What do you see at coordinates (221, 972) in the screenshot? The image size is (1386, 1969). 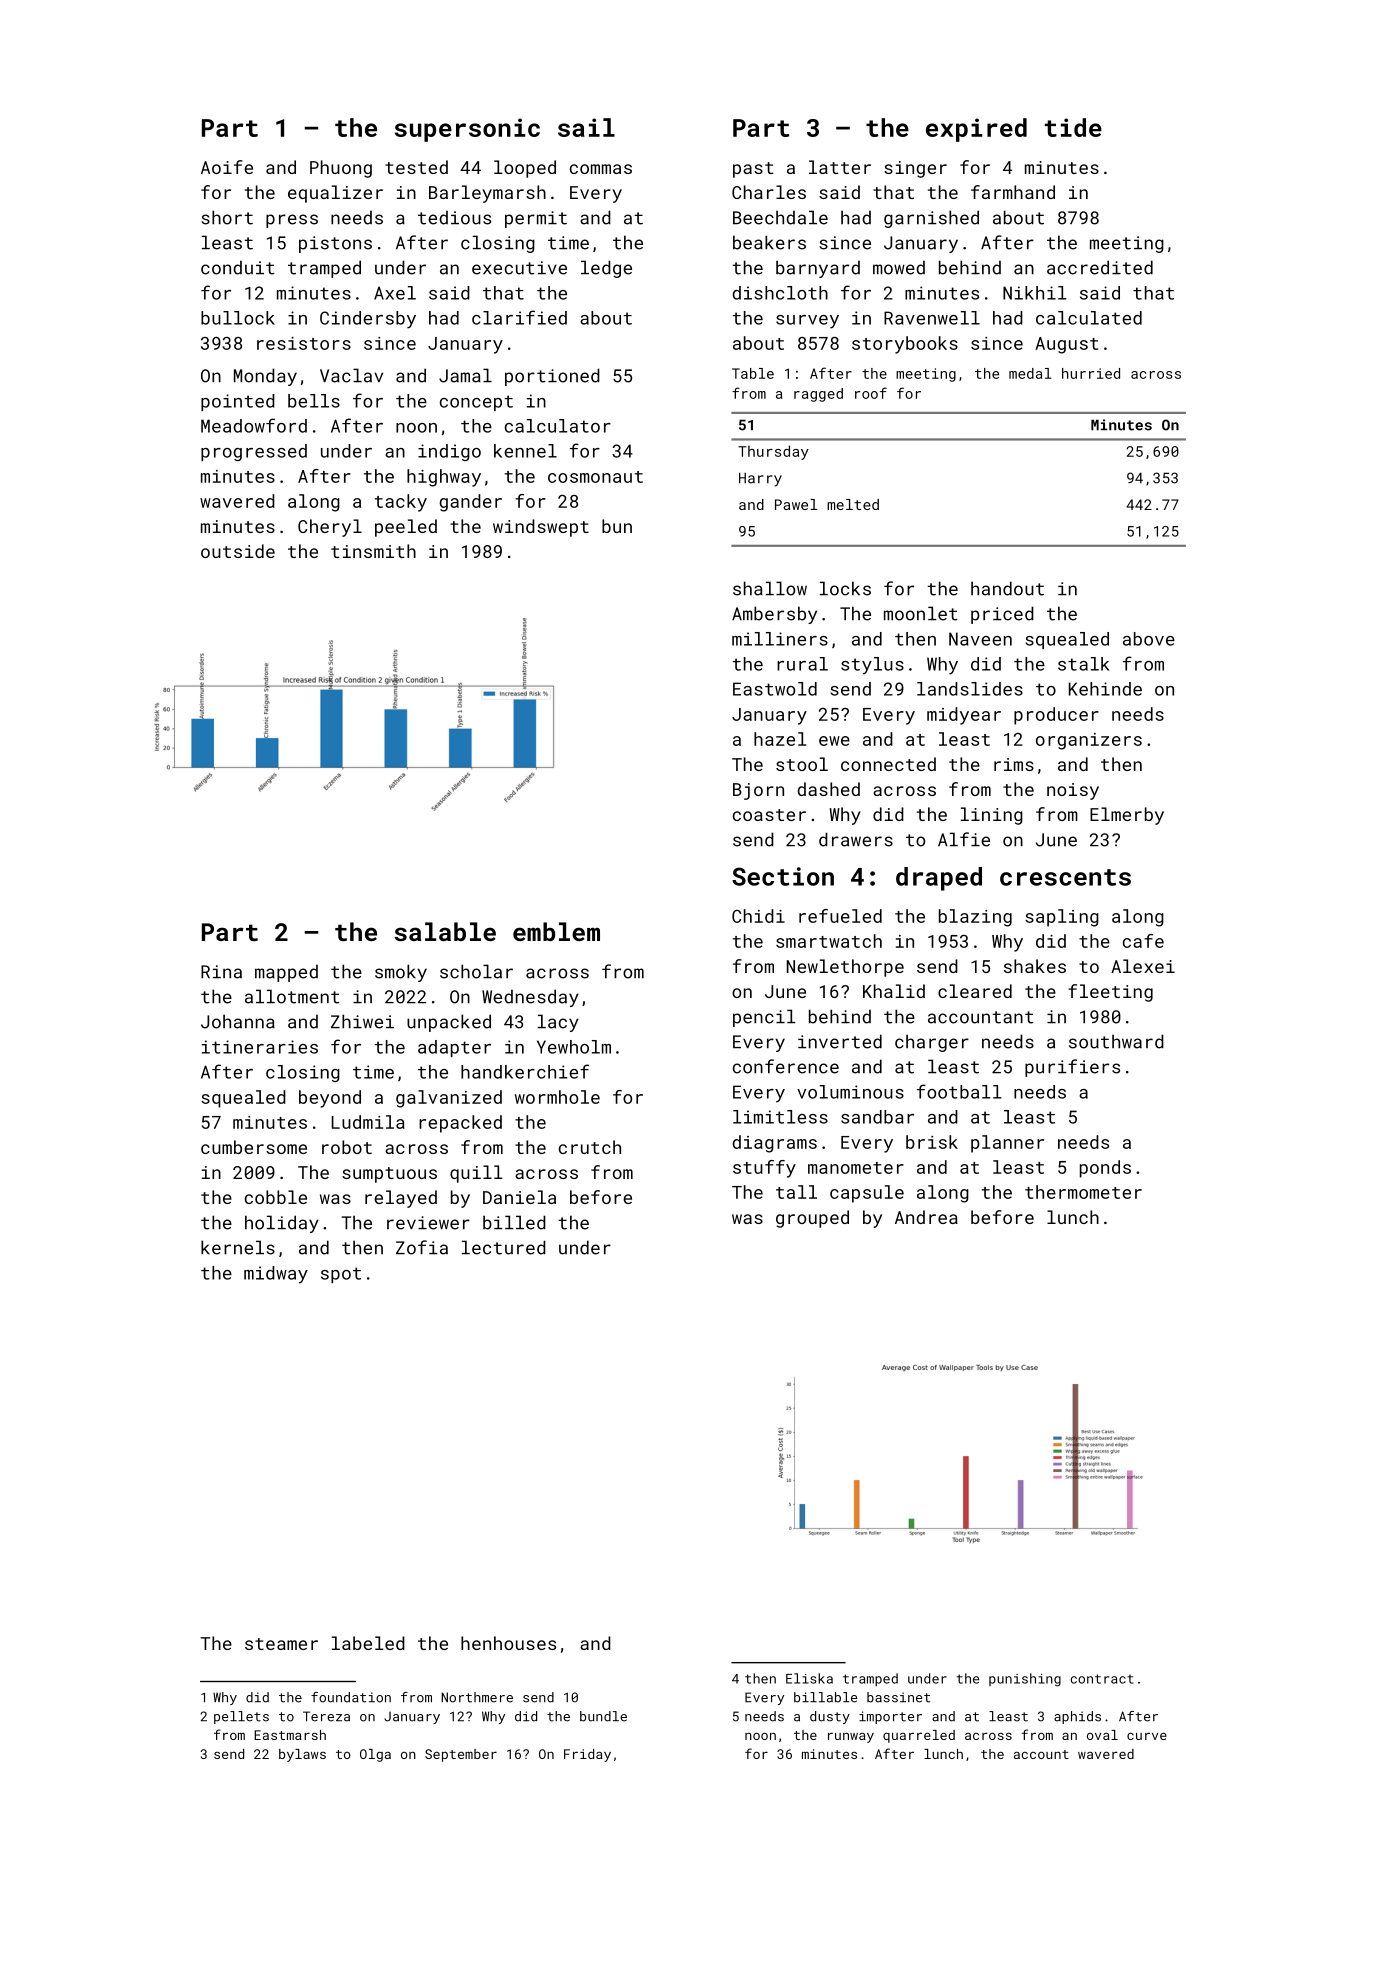 I see `Rina` at bounding box center [221, 972].
